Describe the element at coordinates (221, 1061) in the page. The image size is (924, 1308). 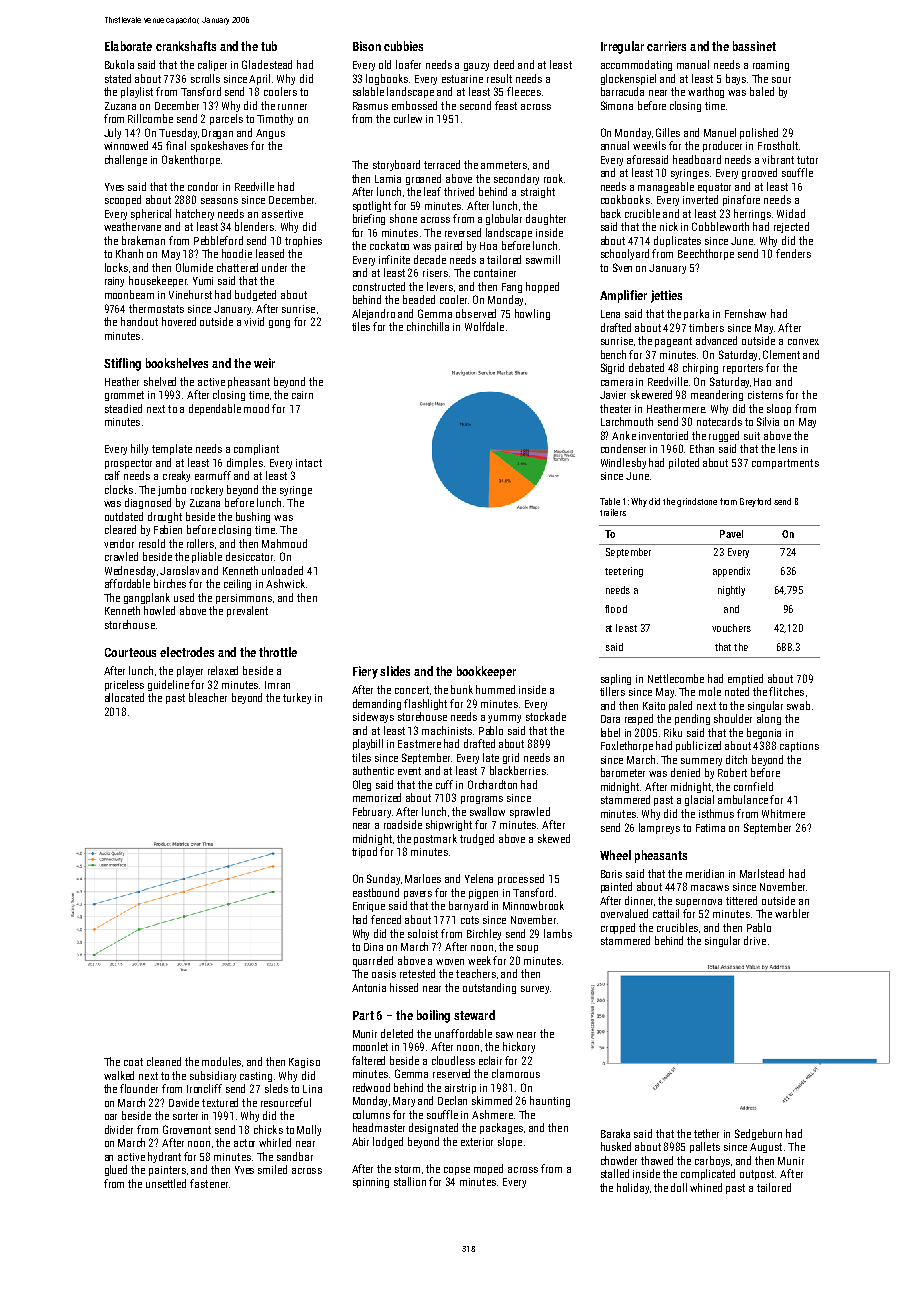
I see `modules` at that location.
